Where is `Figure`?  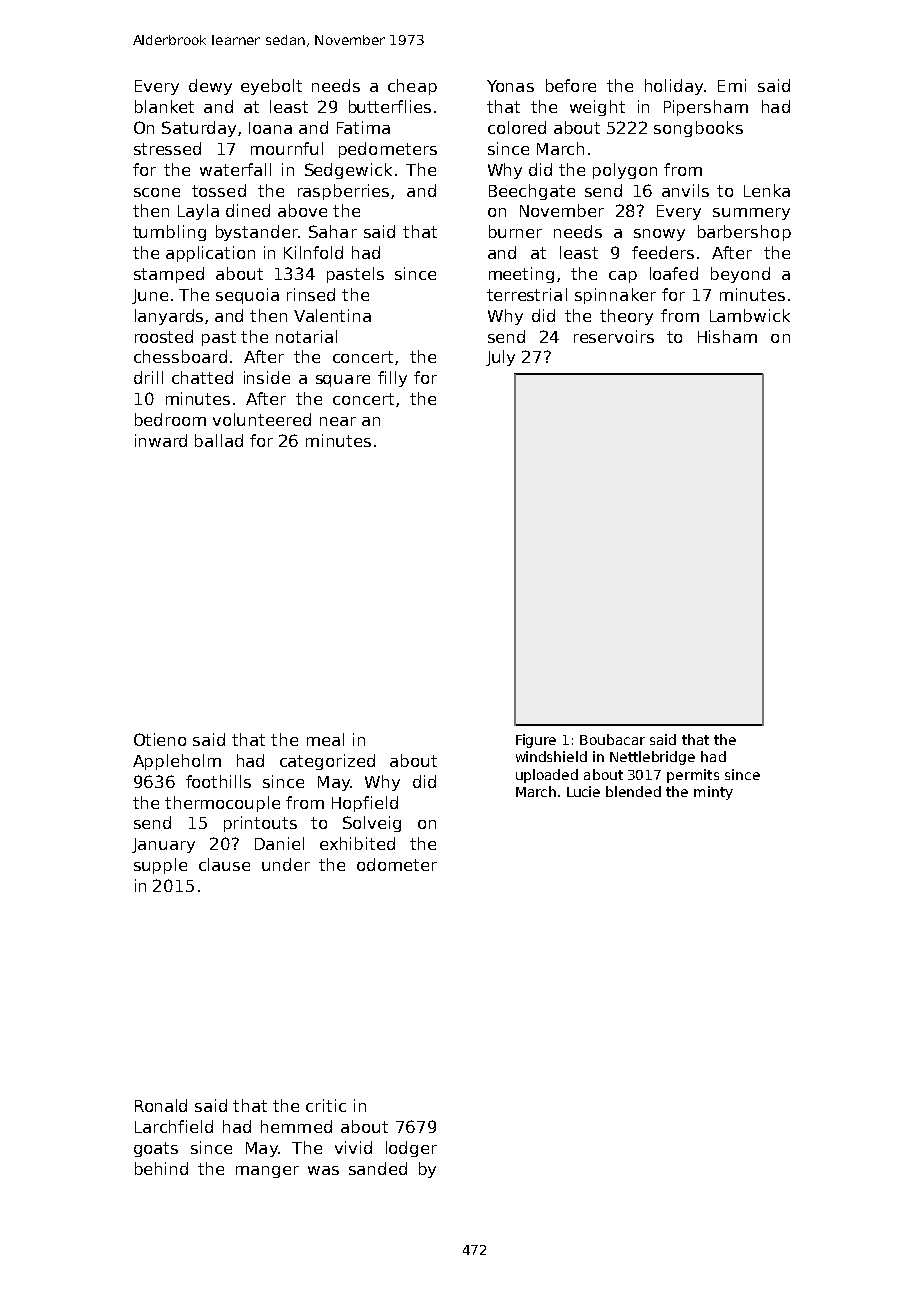
Figure is located at coordinates (536, 741).
